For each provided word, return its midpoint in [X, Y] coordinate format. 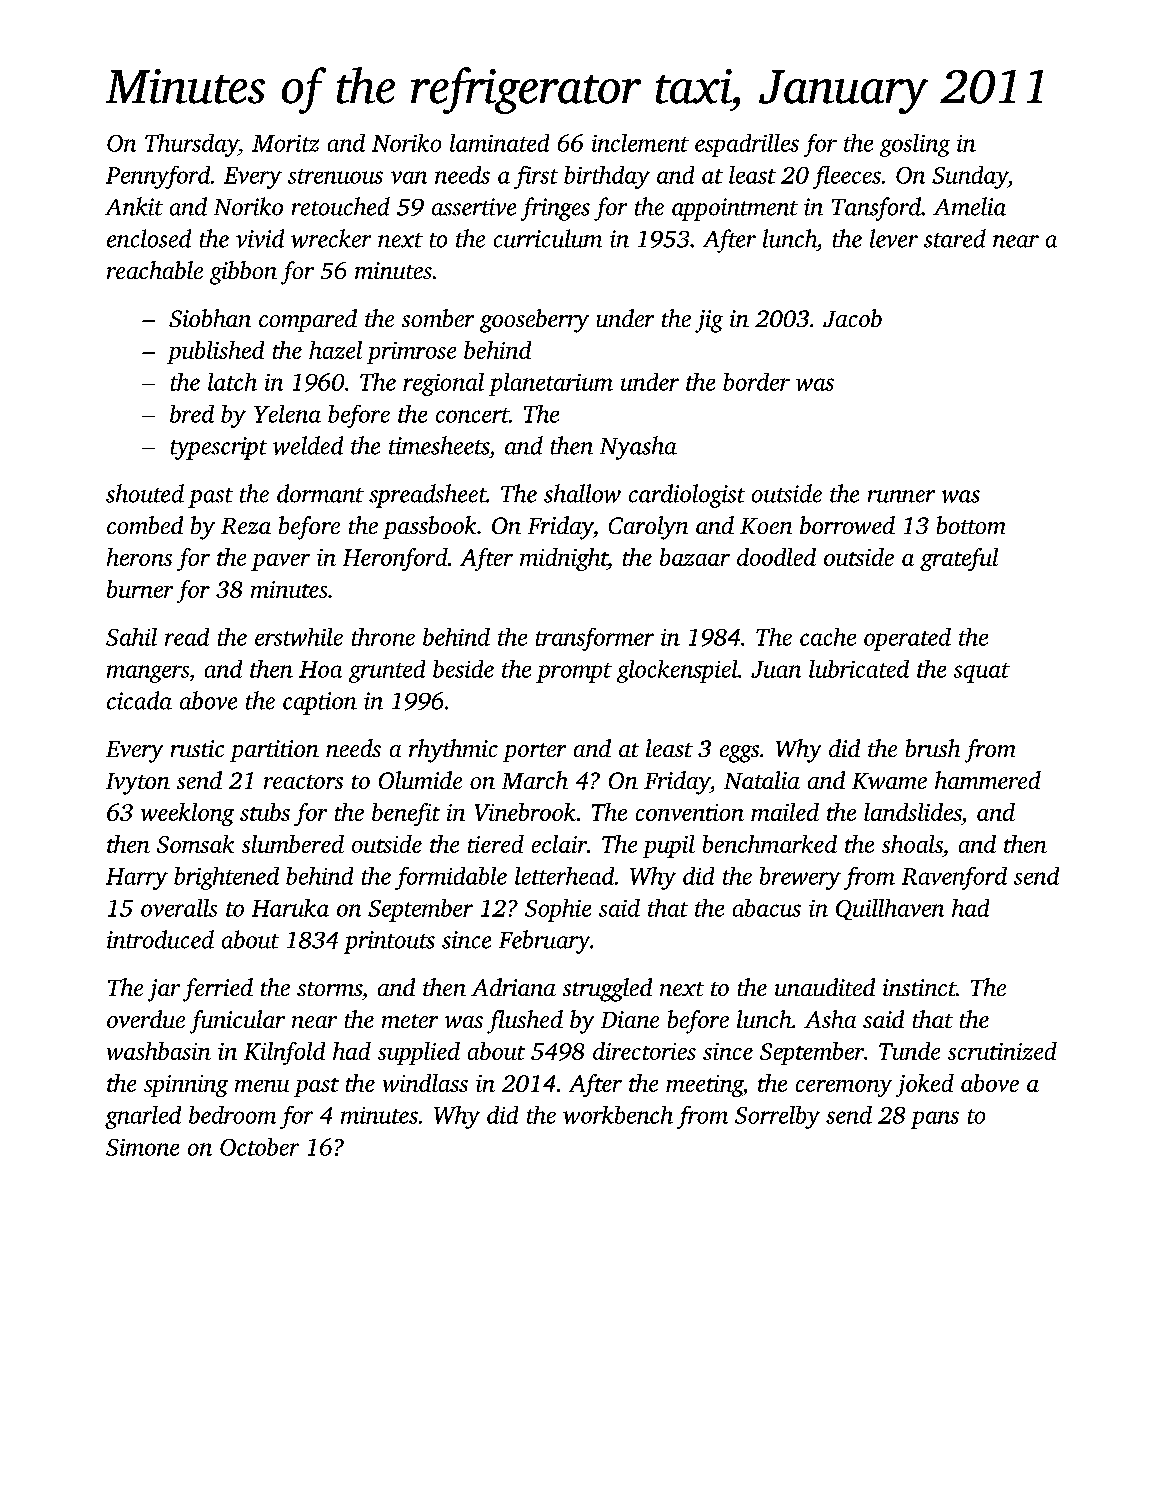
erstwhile [299, 637]
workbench [618, 1115]
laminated [499, 143]
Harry [137, 879]
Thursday [192, 145]
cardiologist [687, 496]
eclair [559, 844]
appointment [735, 209]
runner [901, 496]
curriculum [548, 238]
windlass [425, 1083]
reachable [155, 270]
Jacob [852, 318]
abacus [767, 908]
